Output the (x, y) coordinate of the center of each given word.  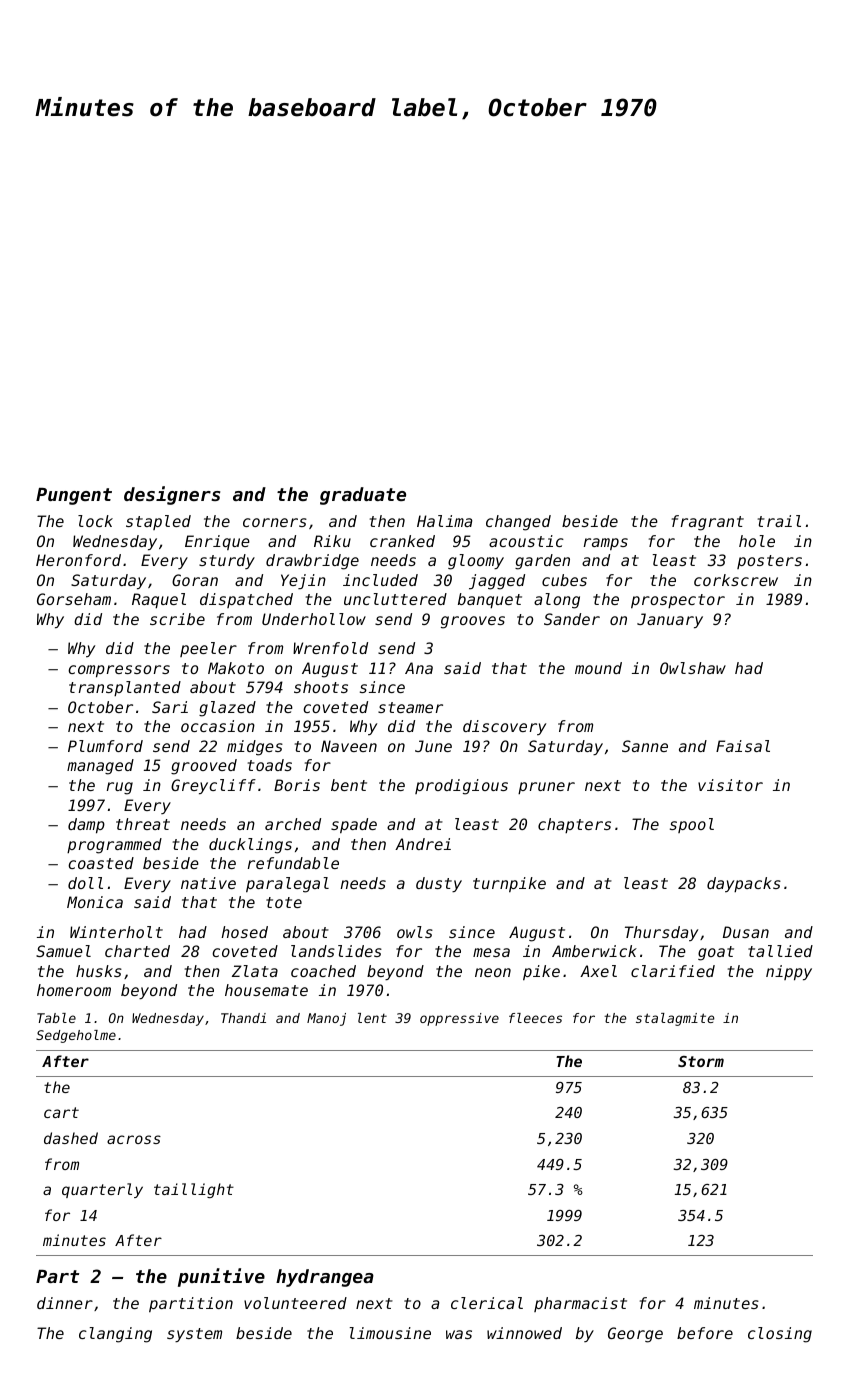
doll (85, 883)
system (194, 1335)
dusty (439, 884)
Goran (195, 580)
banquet (490, 600)
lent (372, 1018)
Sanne (645, 746)
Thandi (243, 1018)
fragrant (708, 523)
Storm (701, 1061)
